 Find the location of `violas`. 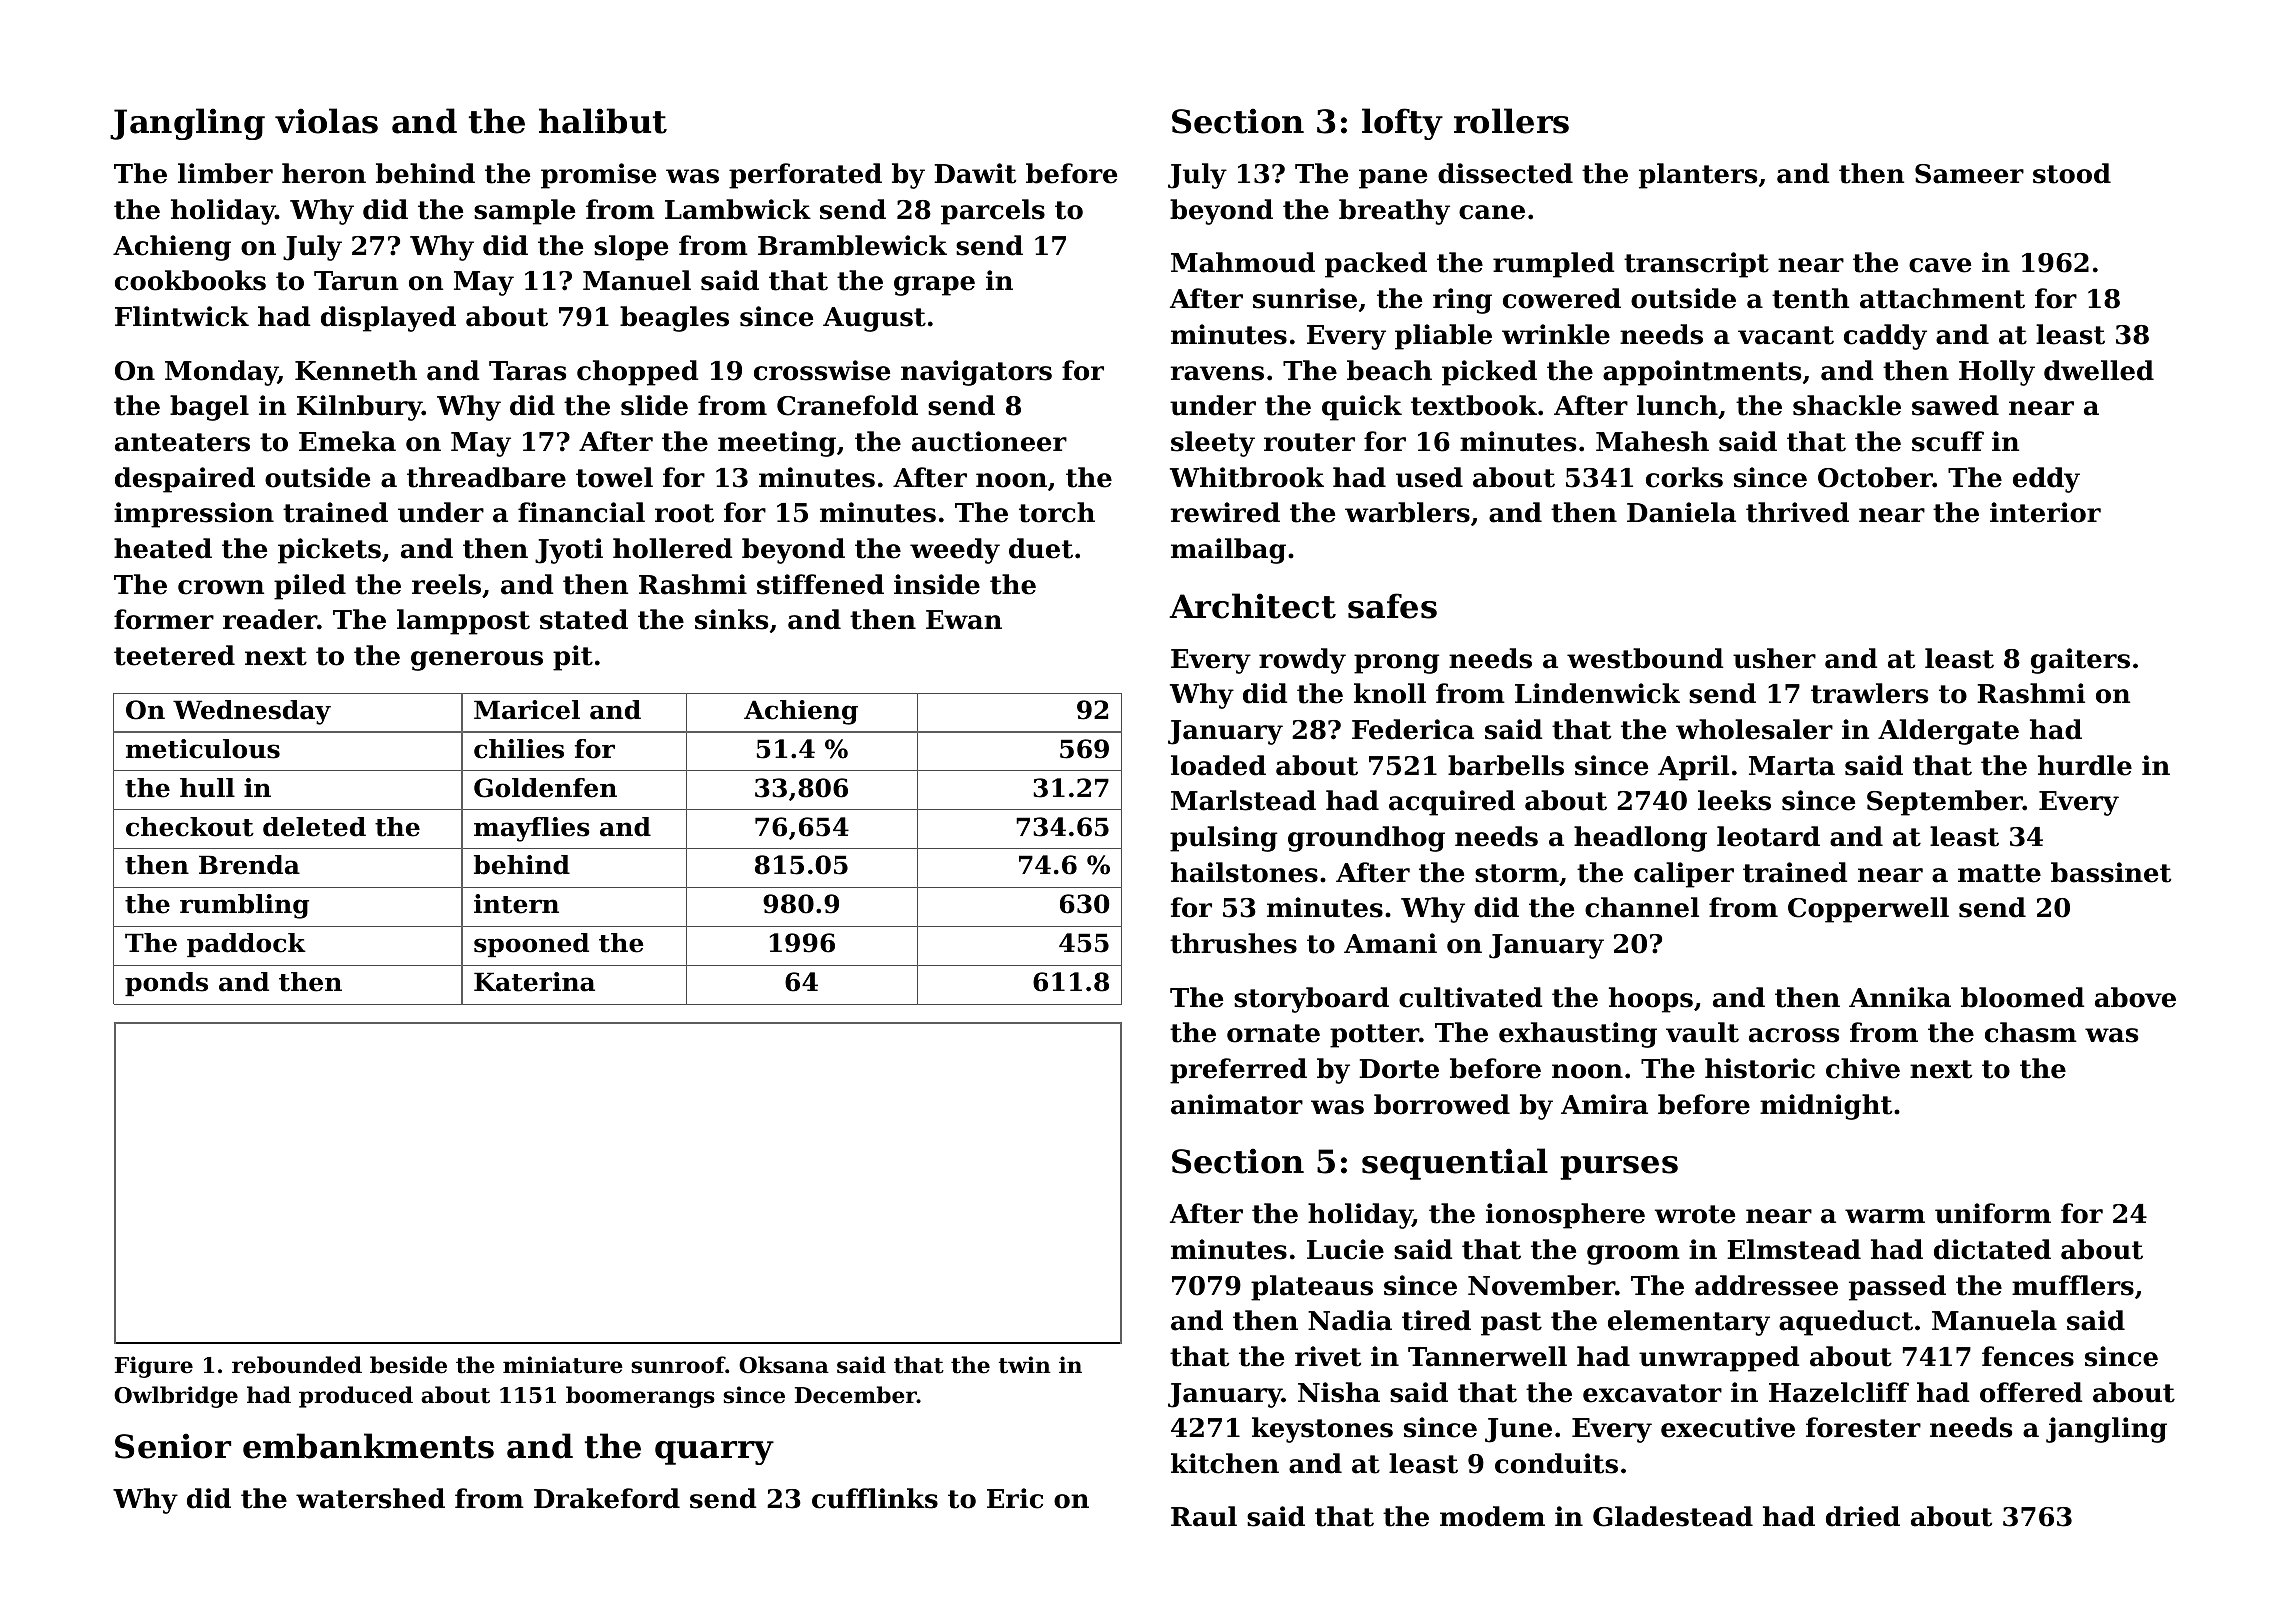

violas is located at coordinates (326, 121).
